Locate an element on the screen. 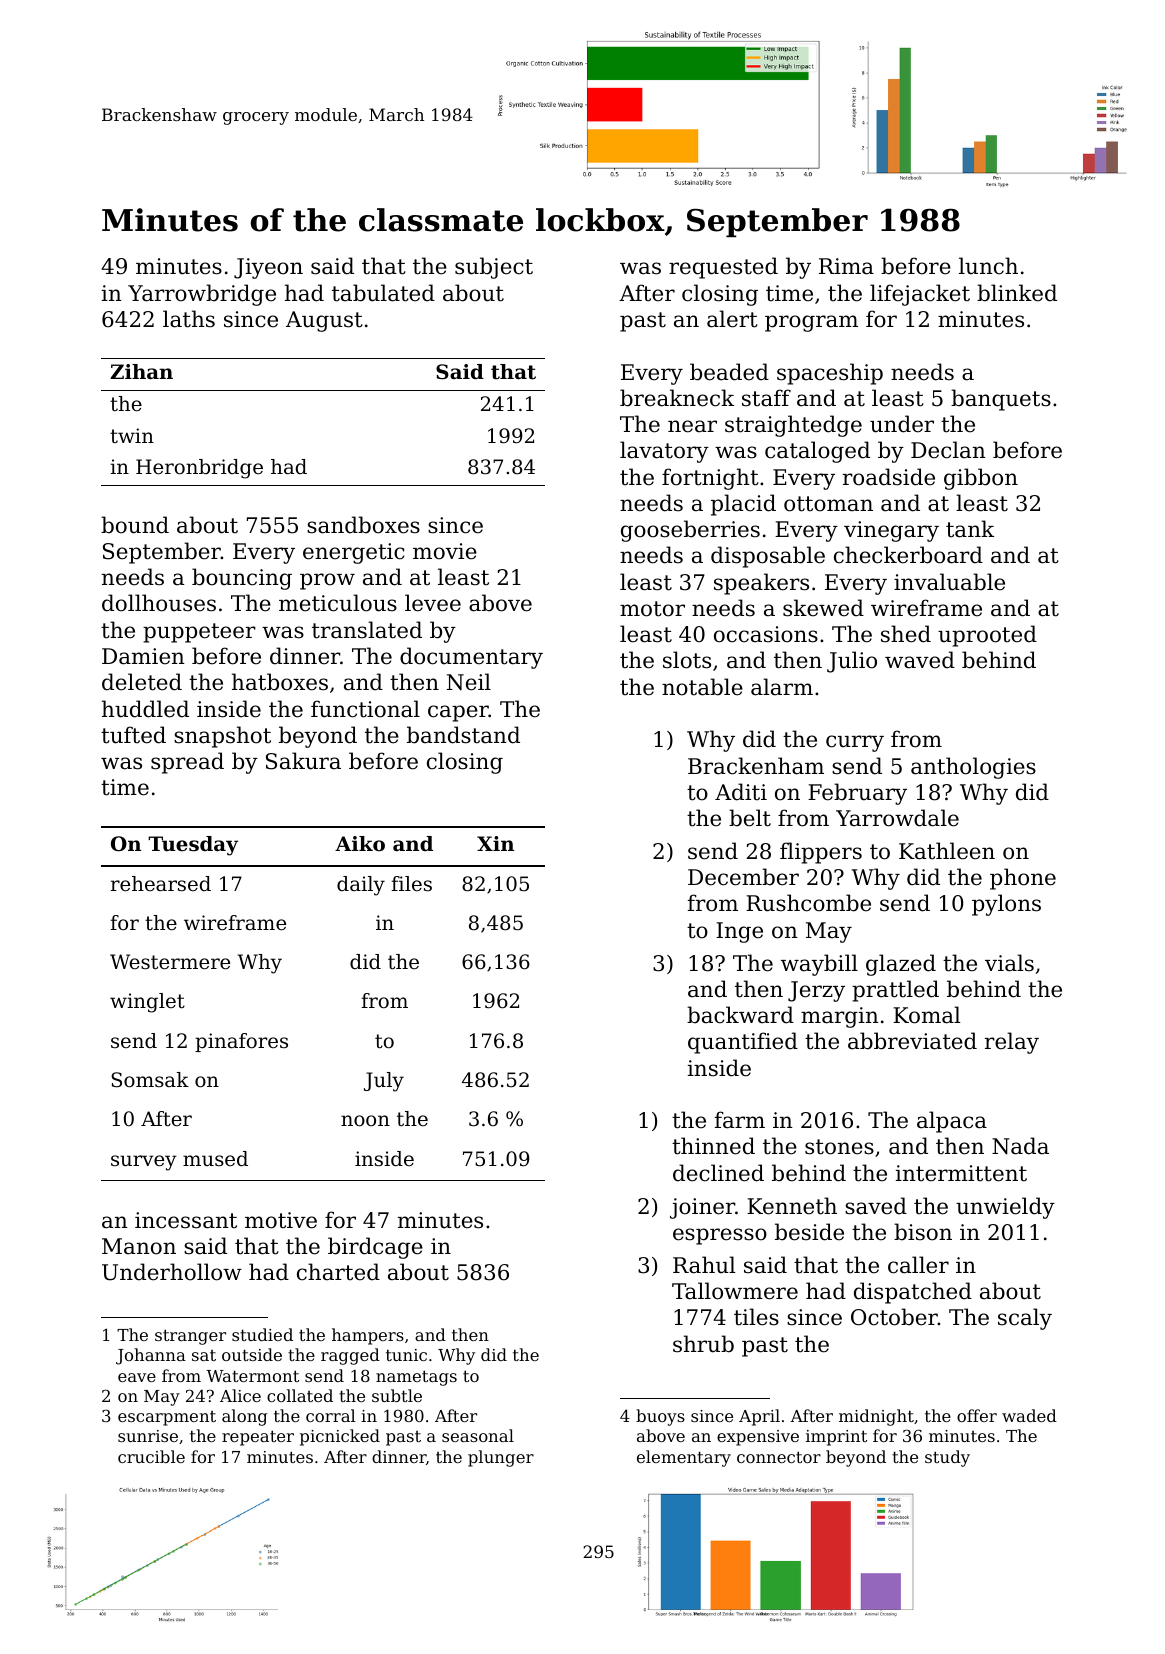  Yarrowbridge is located at coordinates (202, 295).
